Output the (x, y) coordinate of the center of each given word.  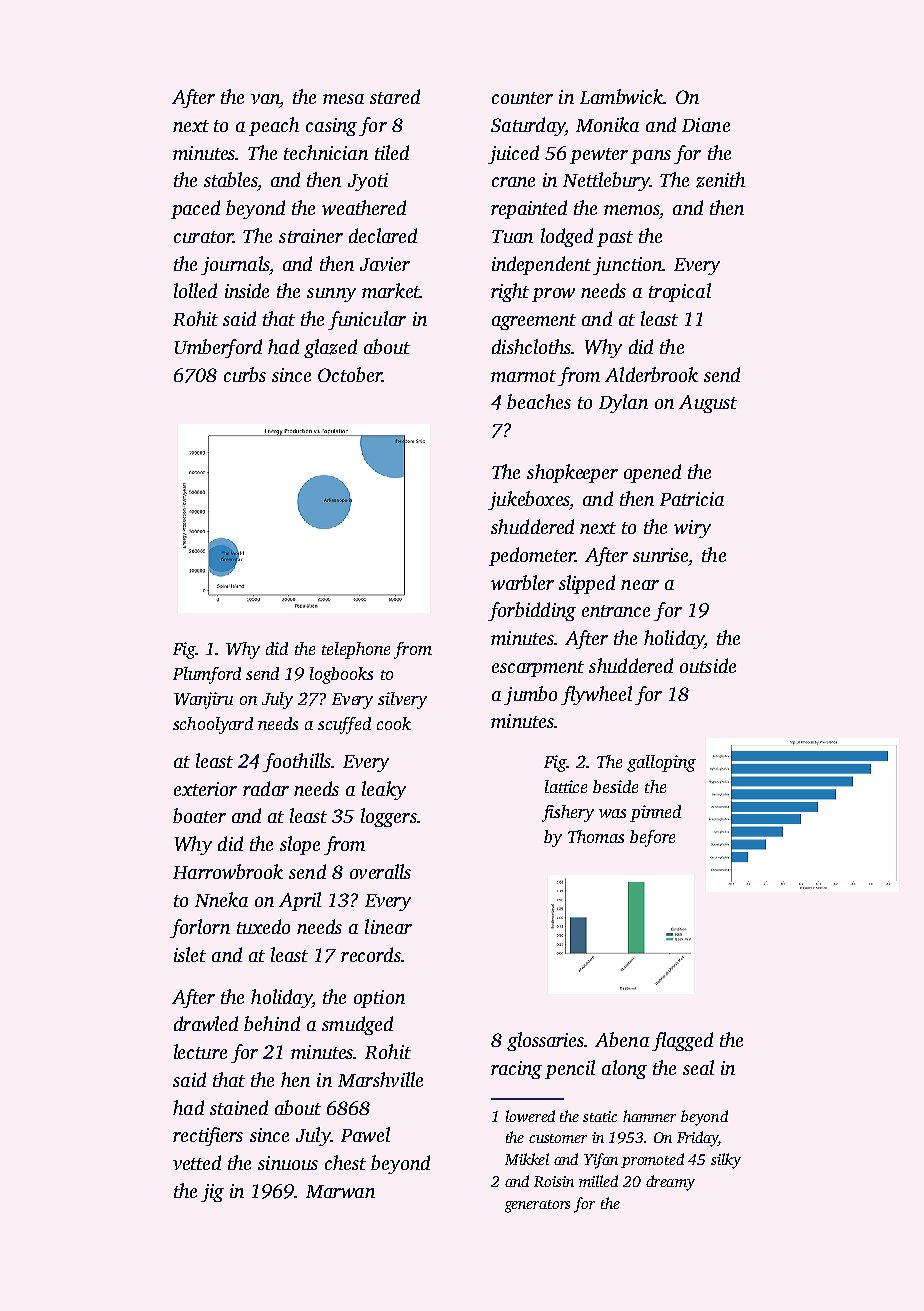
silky (726, 1161)
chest (345, 1162)
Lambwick (621, 96)
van (265, 99)
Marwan (340, 1191)
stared (395, 96)
